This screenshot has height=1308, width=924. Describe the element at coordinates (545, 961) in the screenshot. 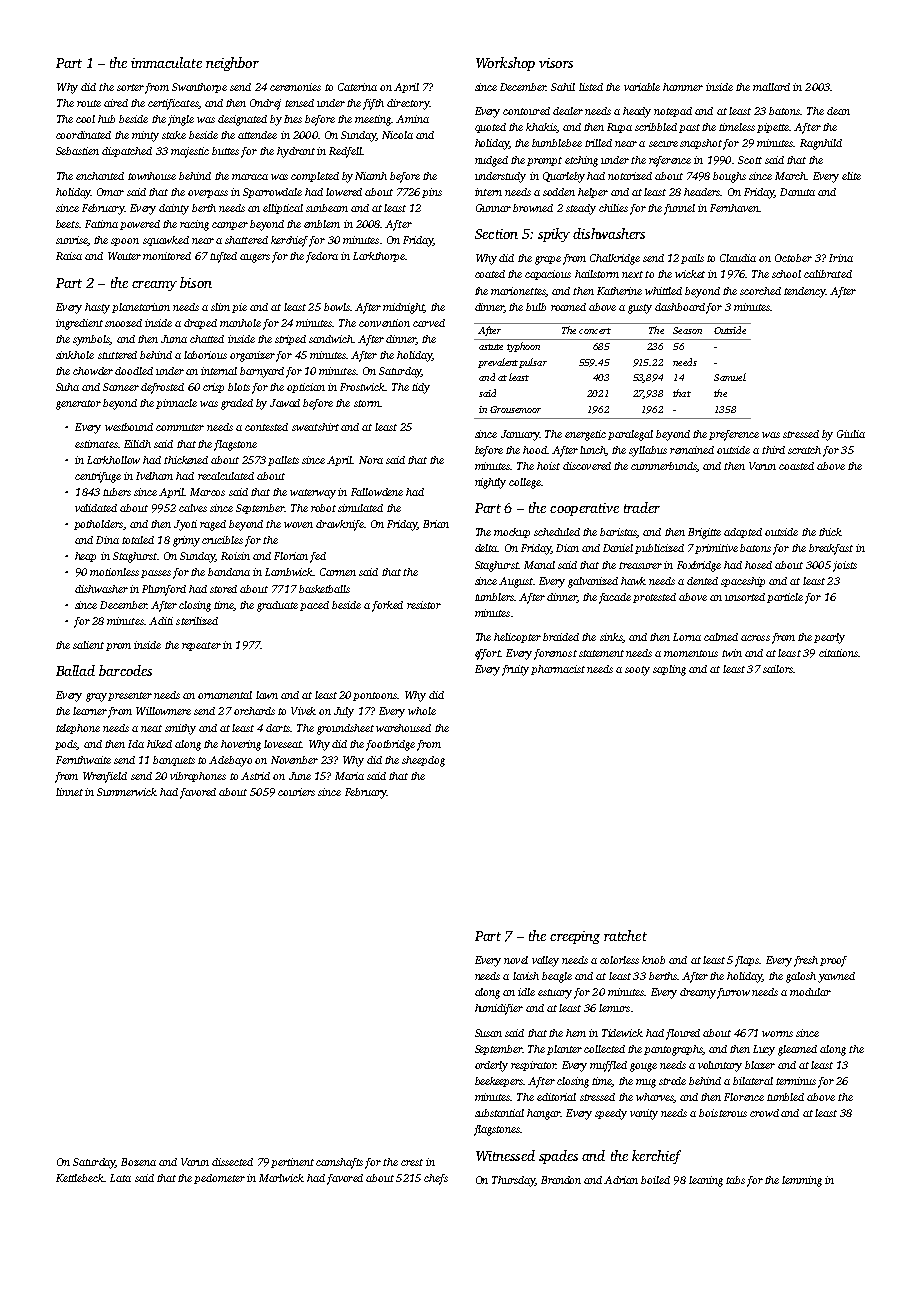

I see `valley` at that location.
